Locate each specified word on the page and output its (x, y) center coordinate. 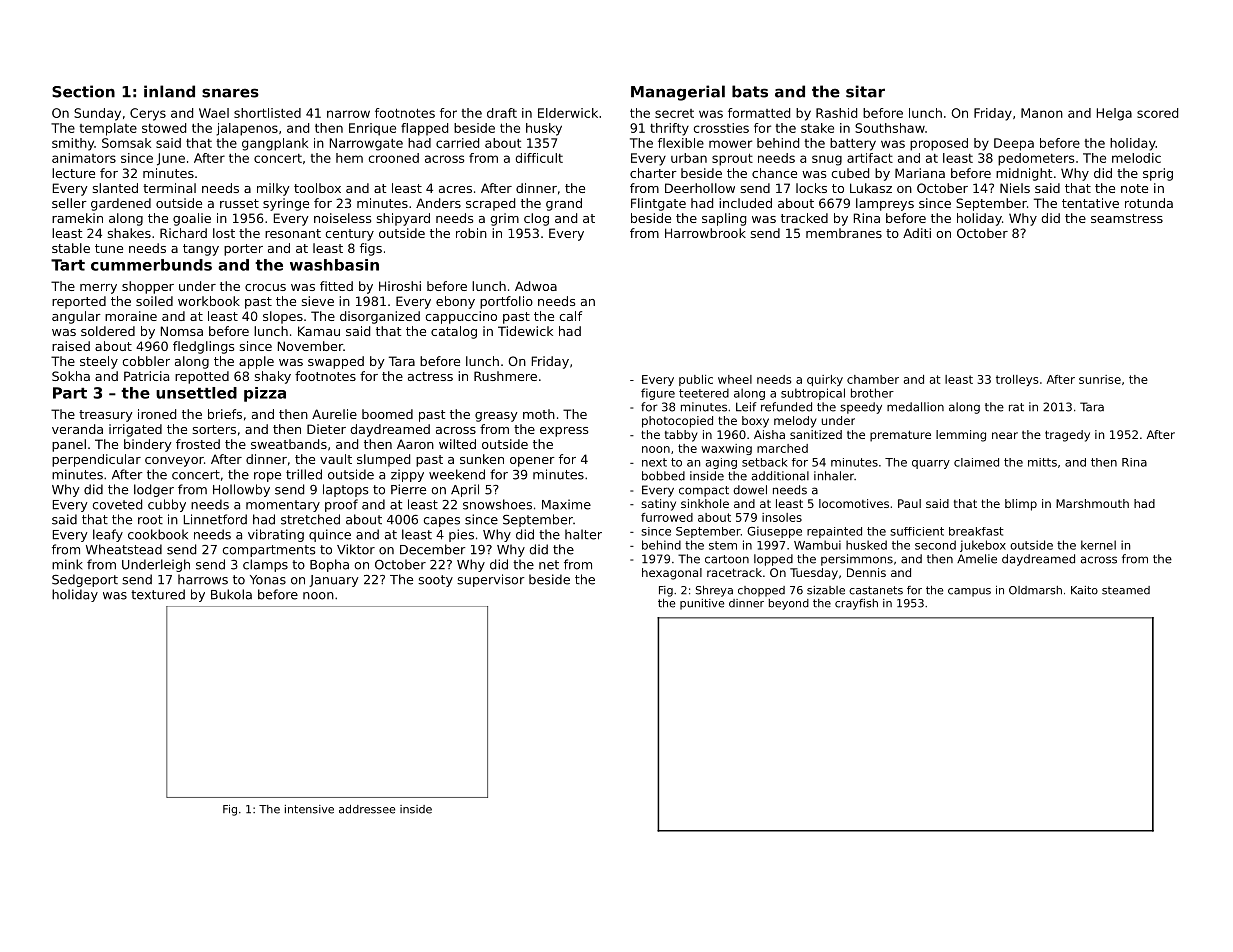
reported (79, 302)
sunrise (1100, 379)
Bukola (231, 594)
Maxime (566, 504)
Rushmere (505, 376)
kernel (1098, 545)
